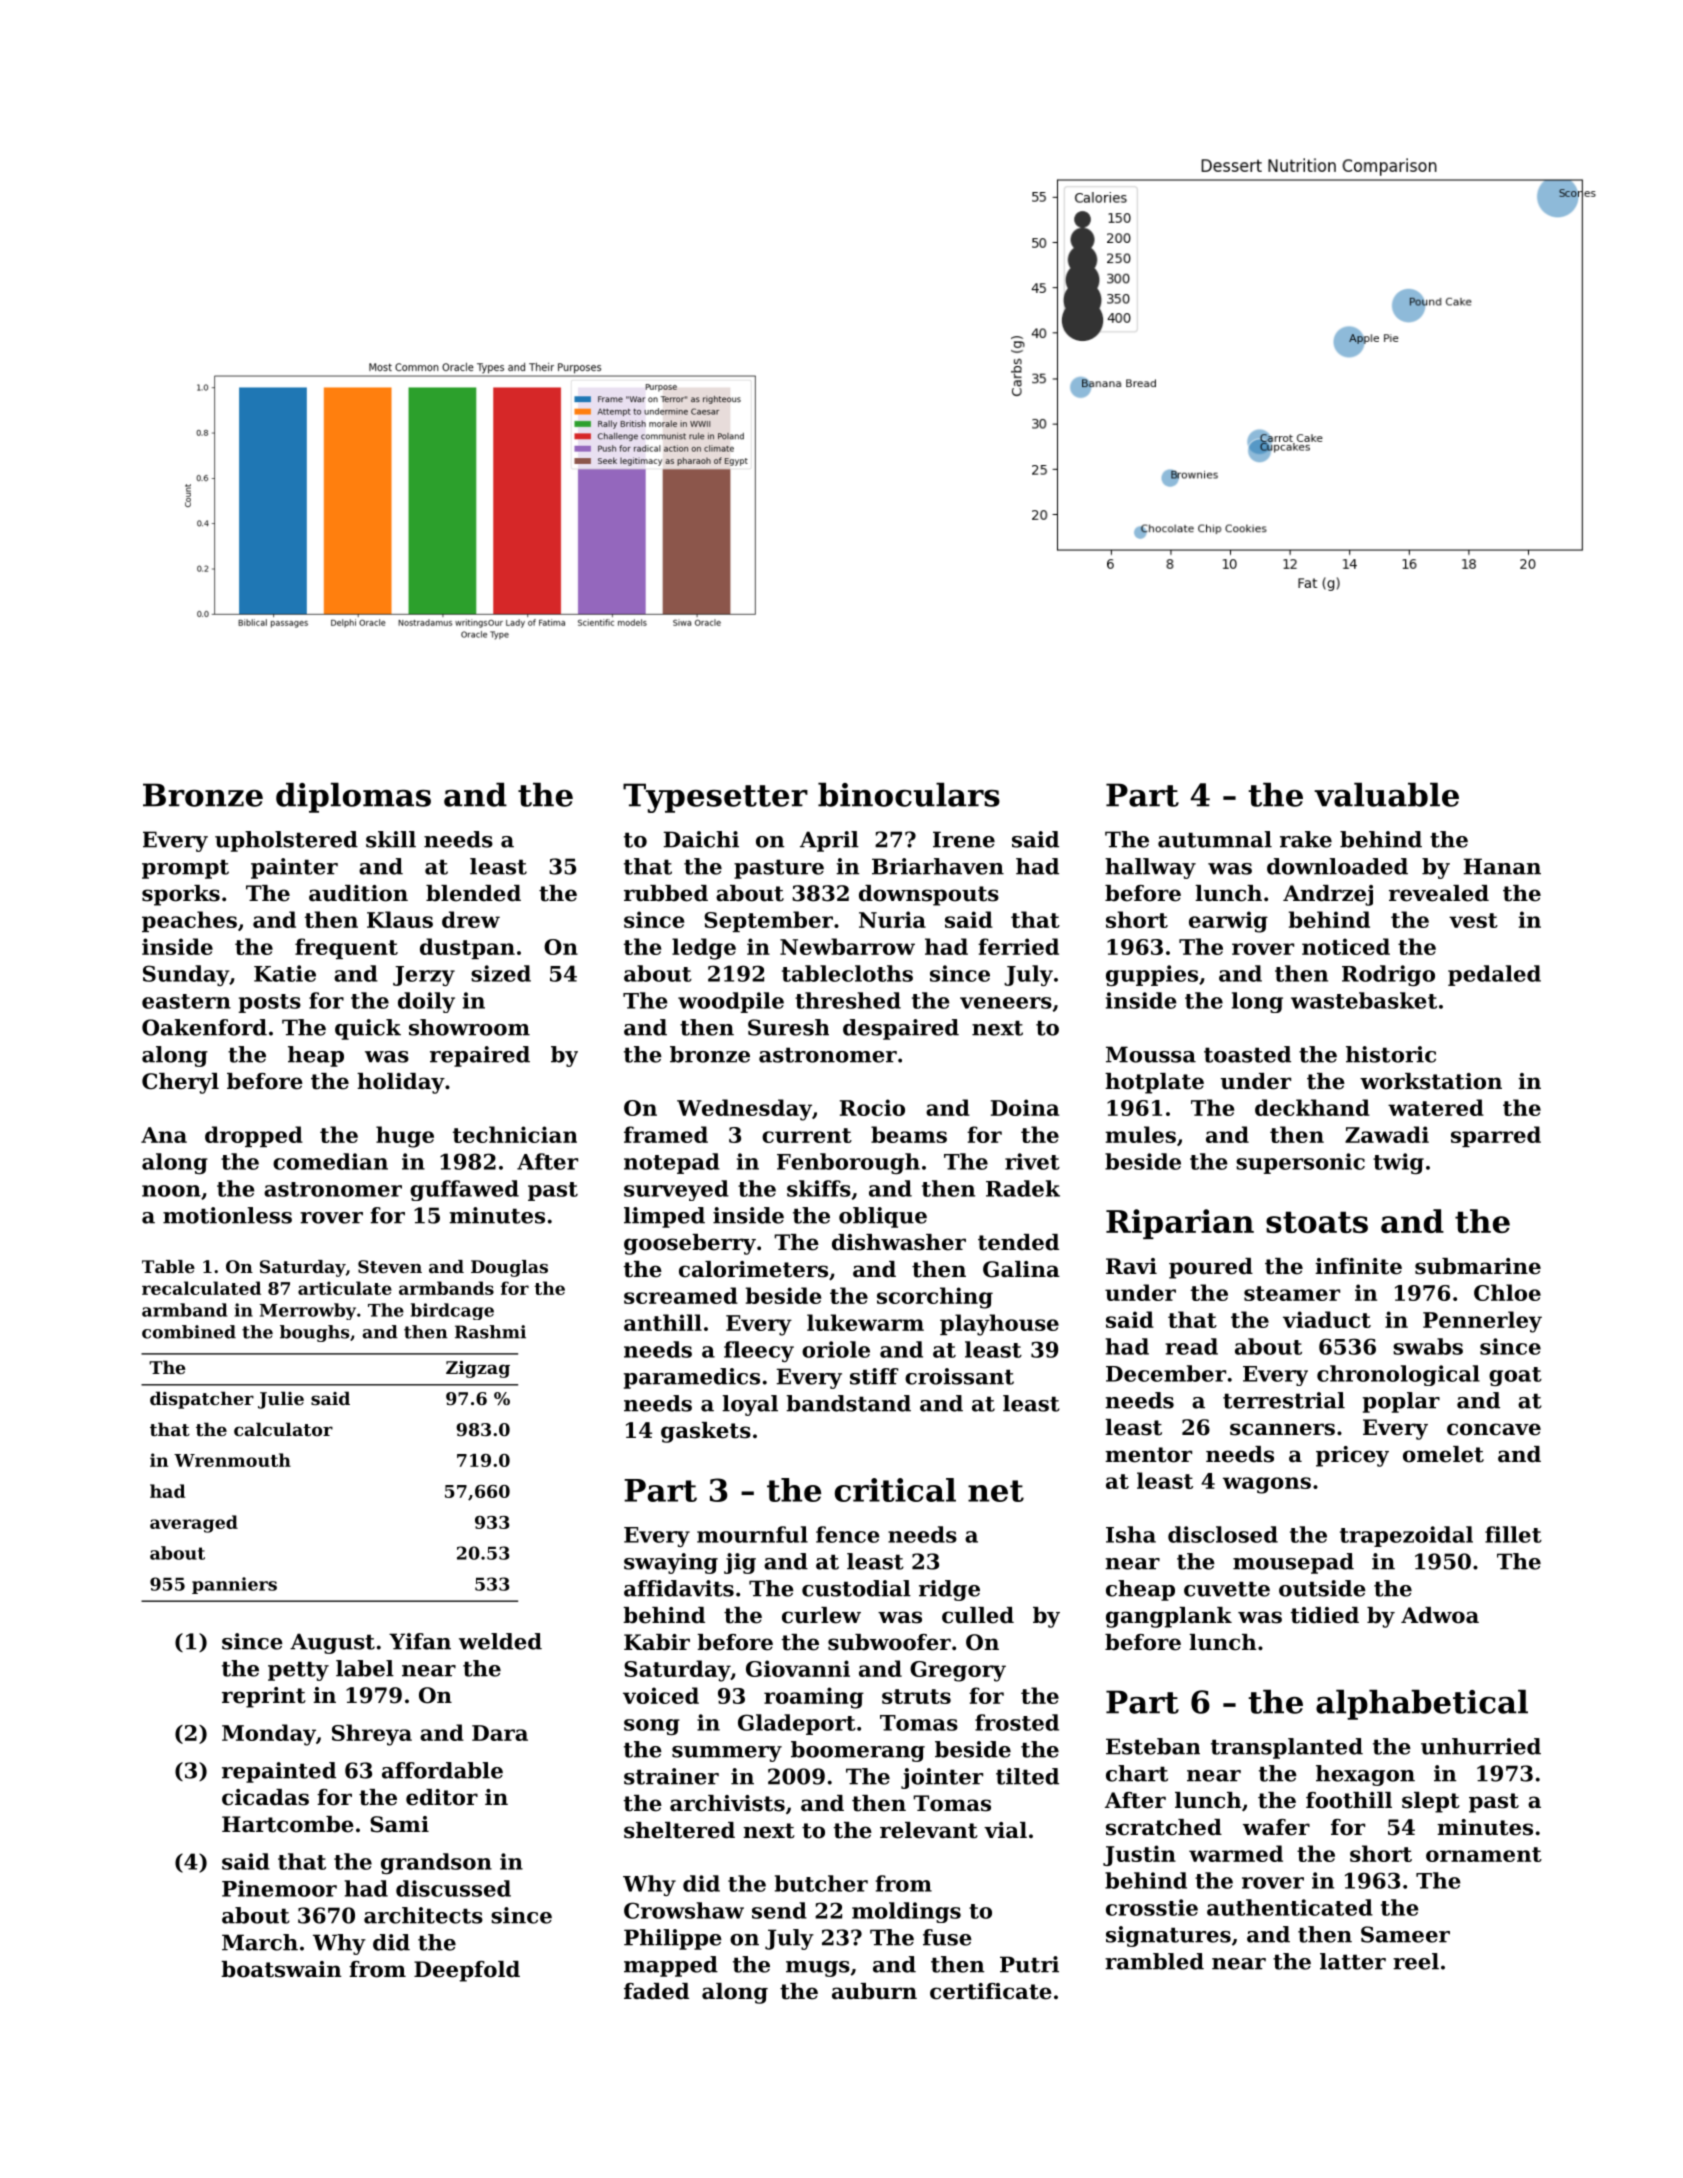 This page has height=2178, width=1683. Describe the element at coordinates (1215, 839) in the page. I see `autumnal` at that location.
